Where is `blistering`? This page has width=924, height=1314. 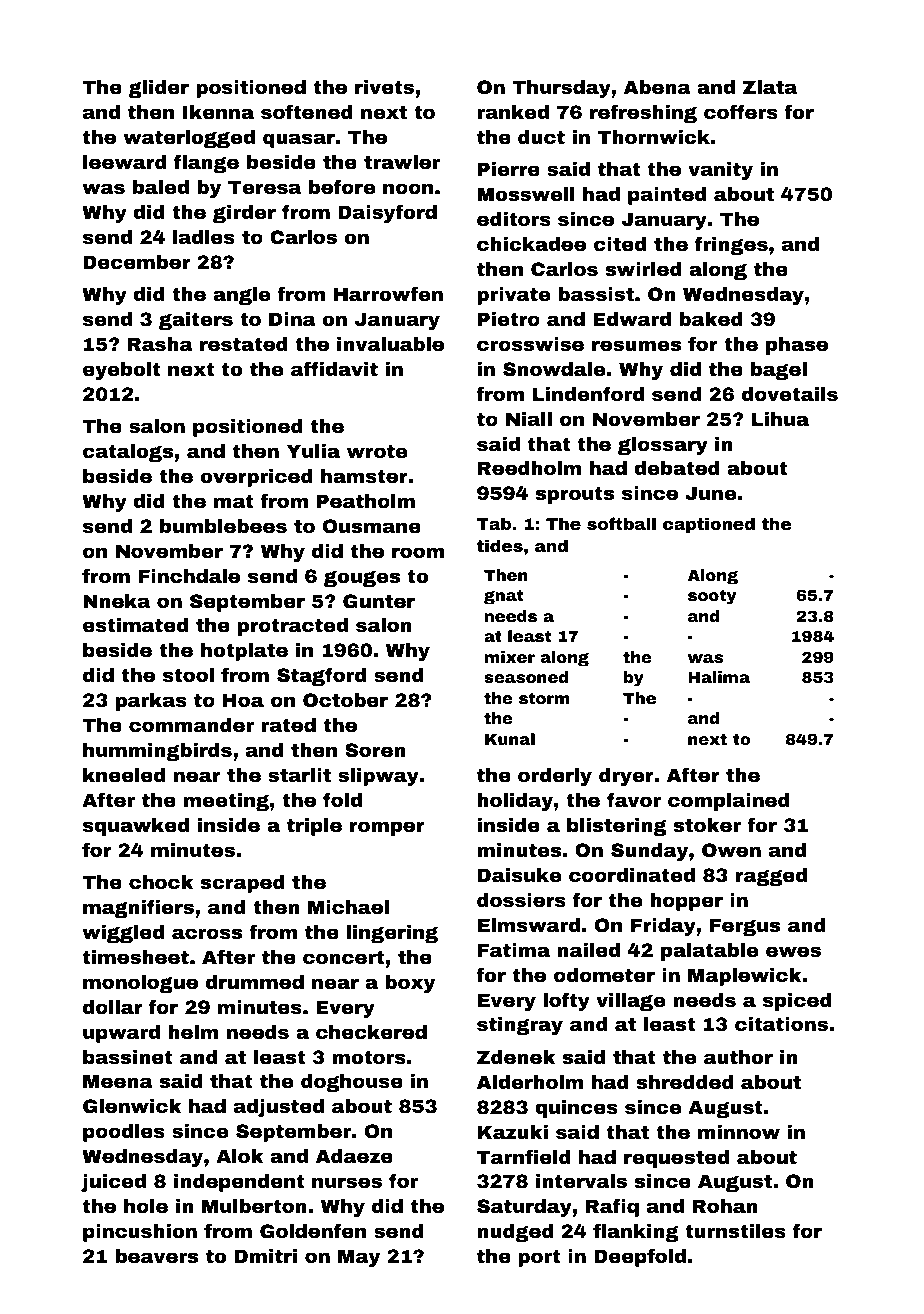 blistering is located at coordinates (616, 827).
